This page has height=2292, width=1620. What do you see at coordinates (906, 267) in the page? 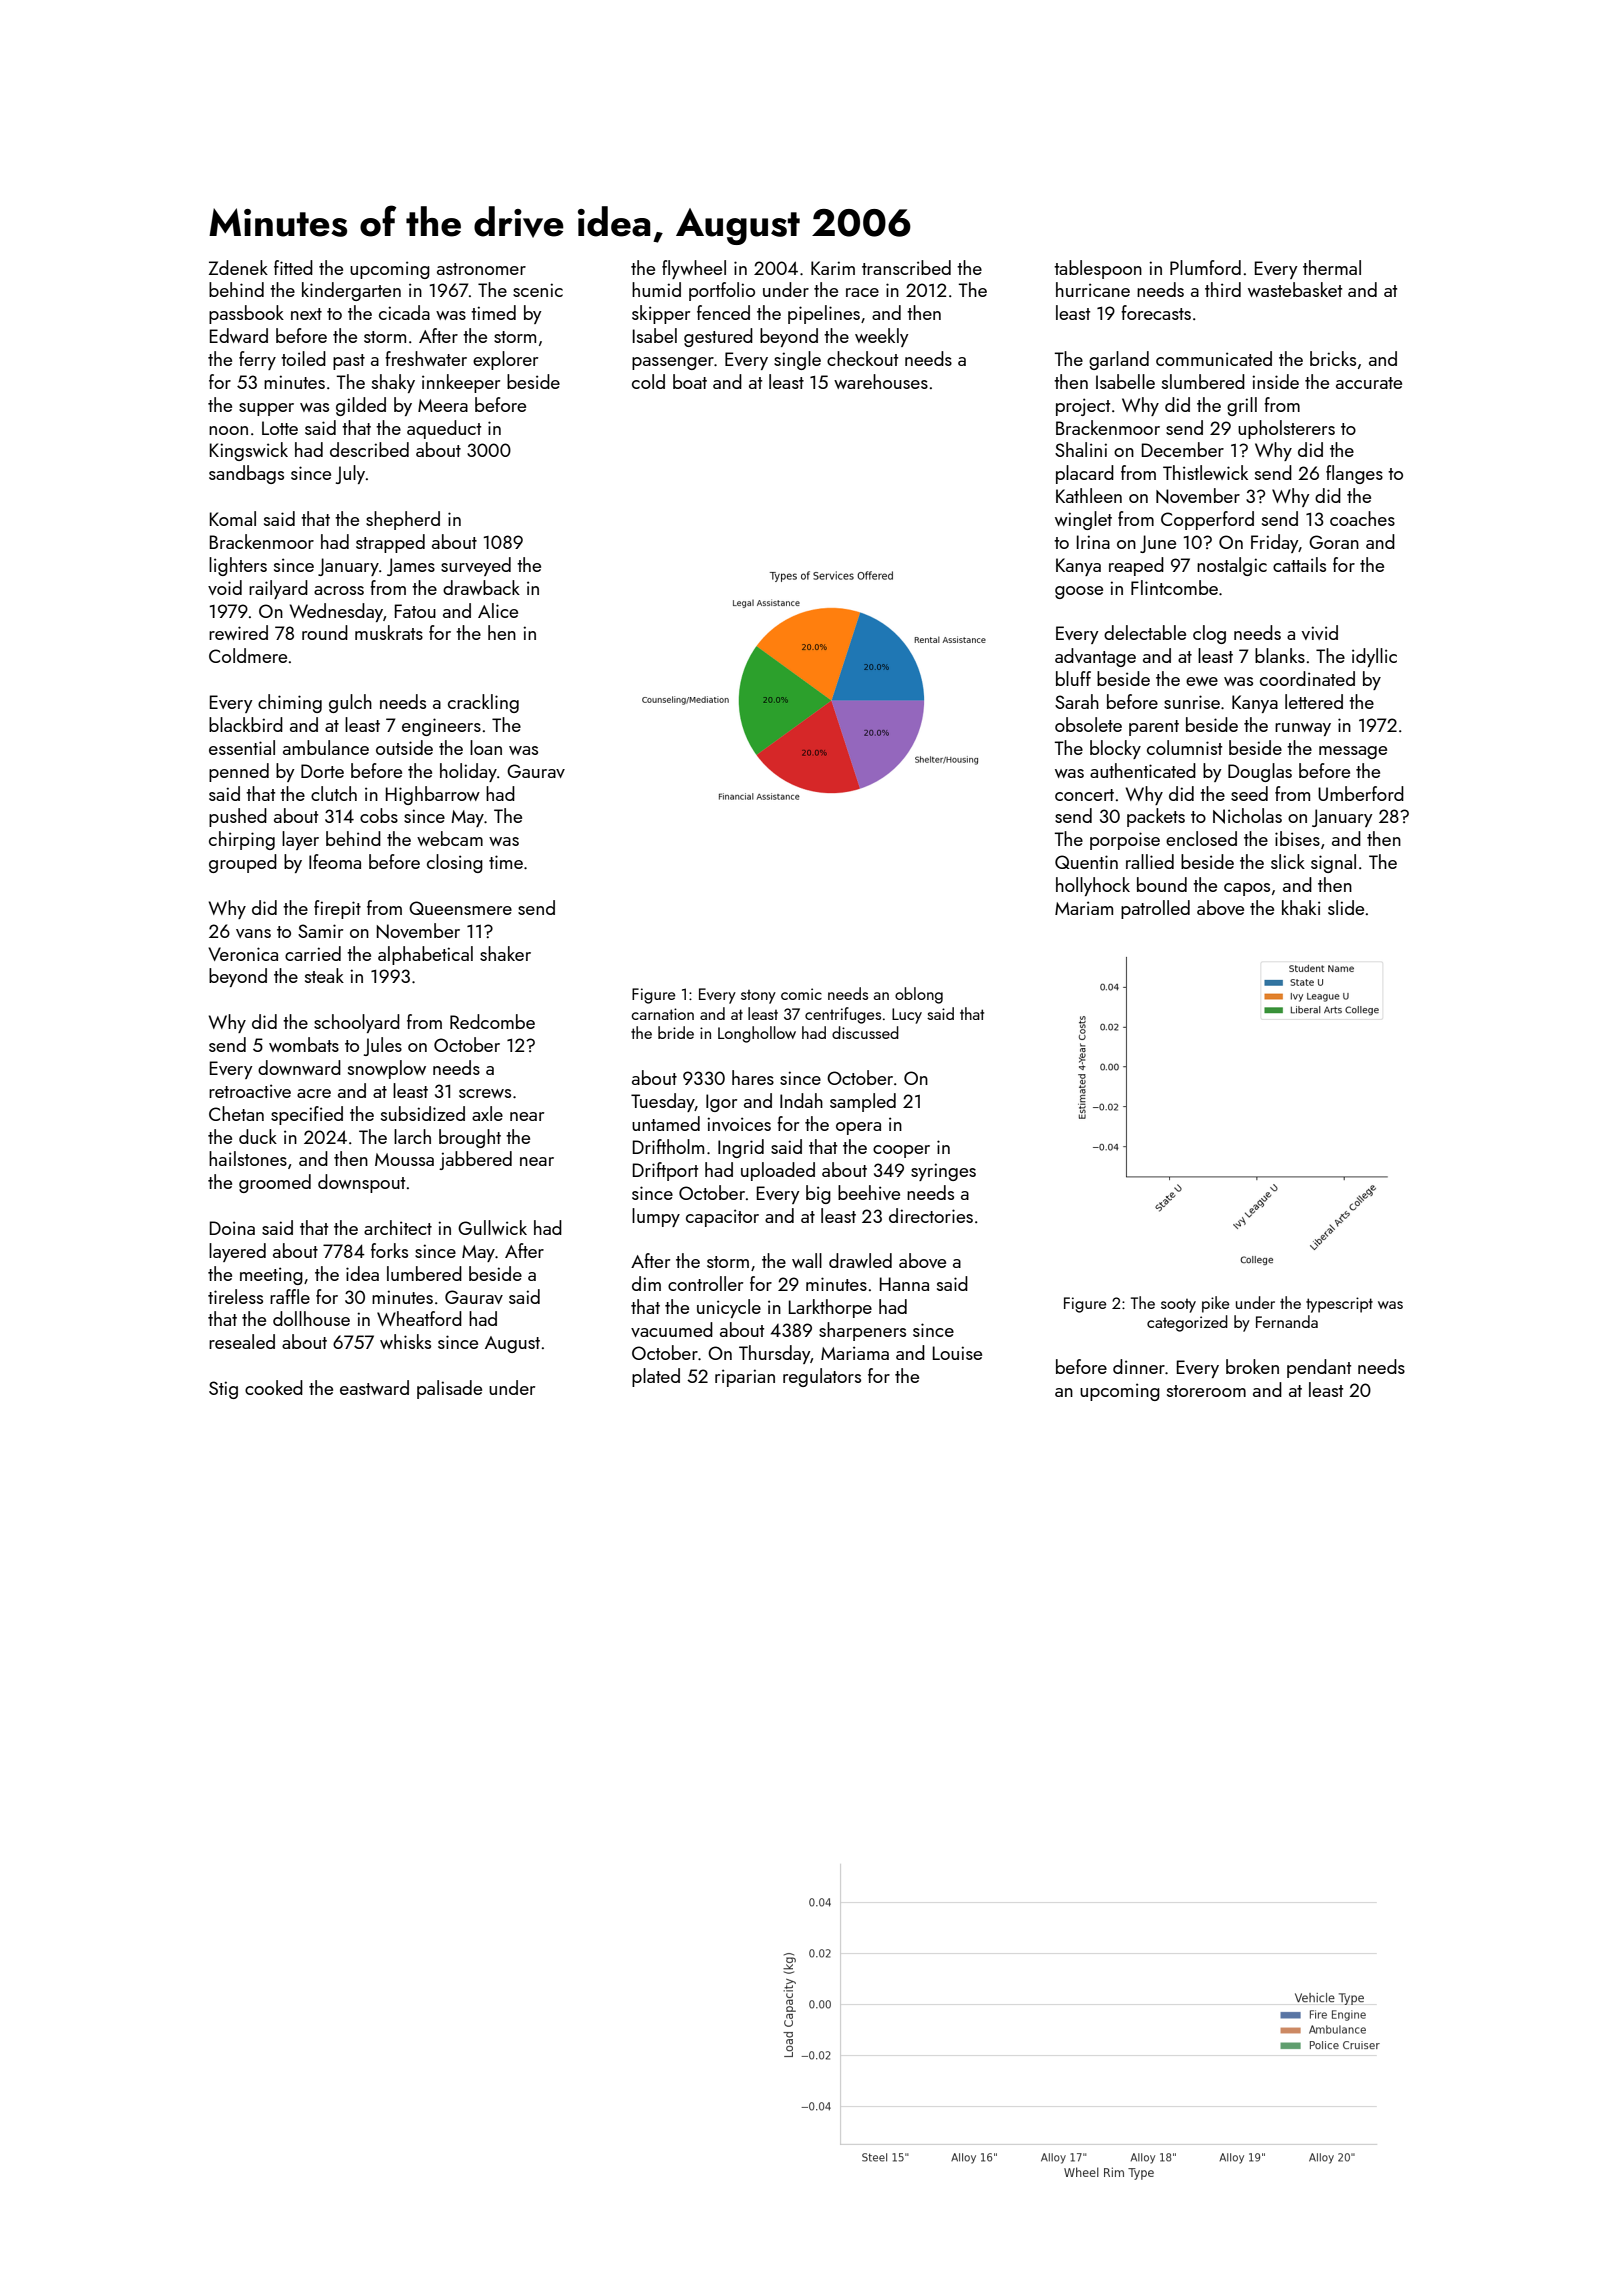
I see `transcribed` at bounding box center [906, 267].
